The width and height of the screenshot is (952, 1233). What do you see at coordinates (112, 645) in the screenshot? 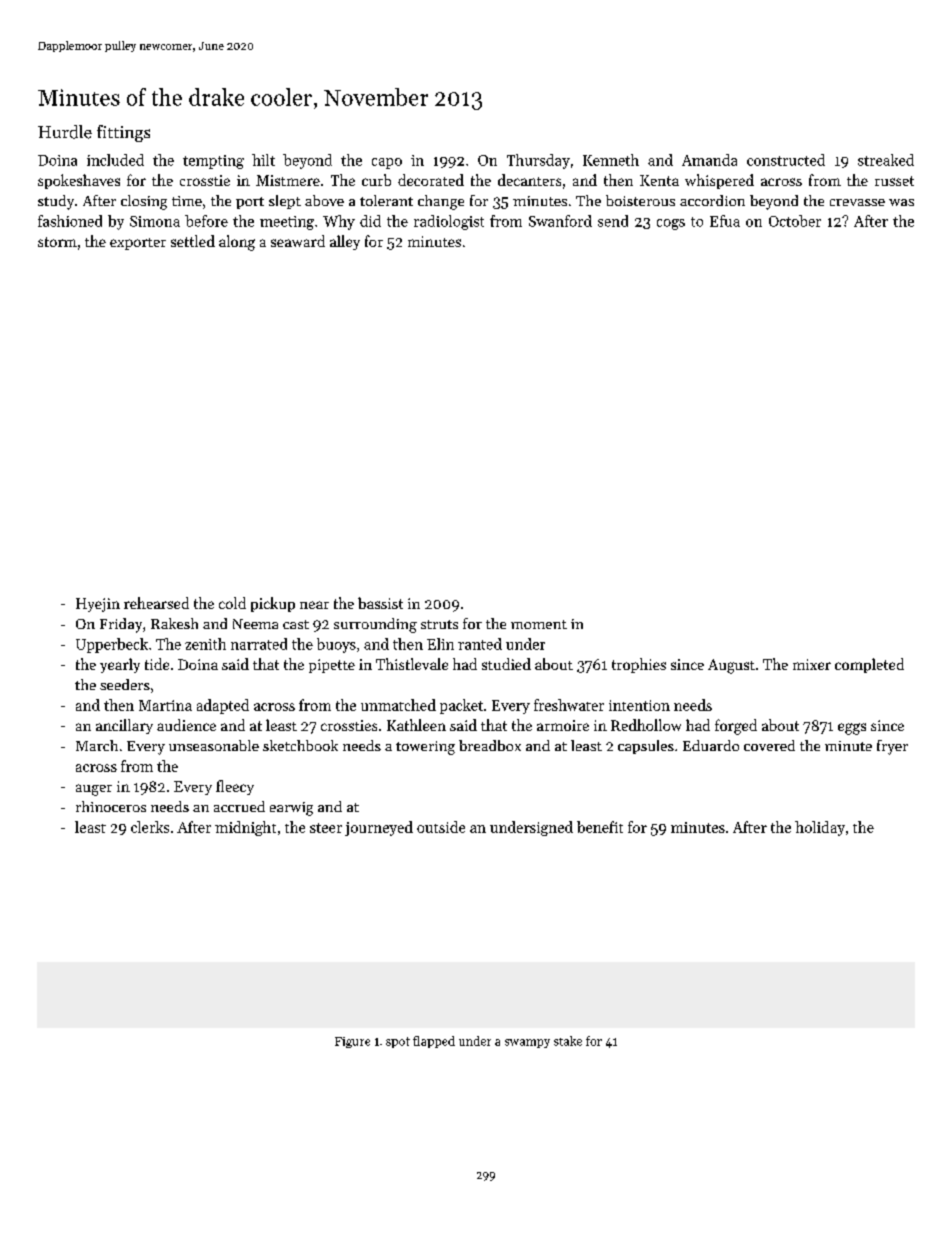
I see `Upperbeck` at bounding box center [112, 645].
